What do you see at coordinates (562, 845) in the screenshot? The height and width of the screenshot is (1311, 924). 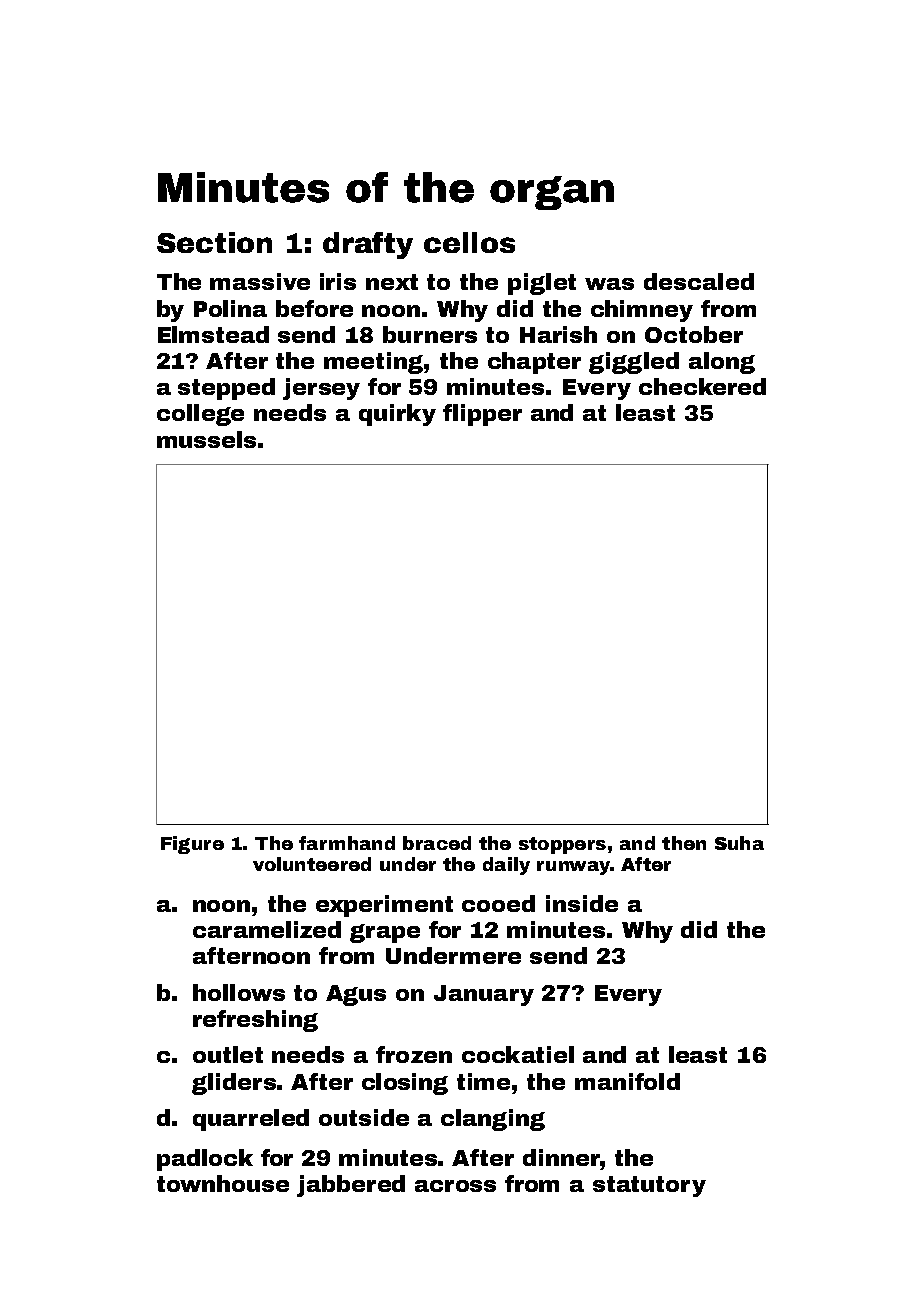 I see `stoppers` at bounding box center [562, 845].
